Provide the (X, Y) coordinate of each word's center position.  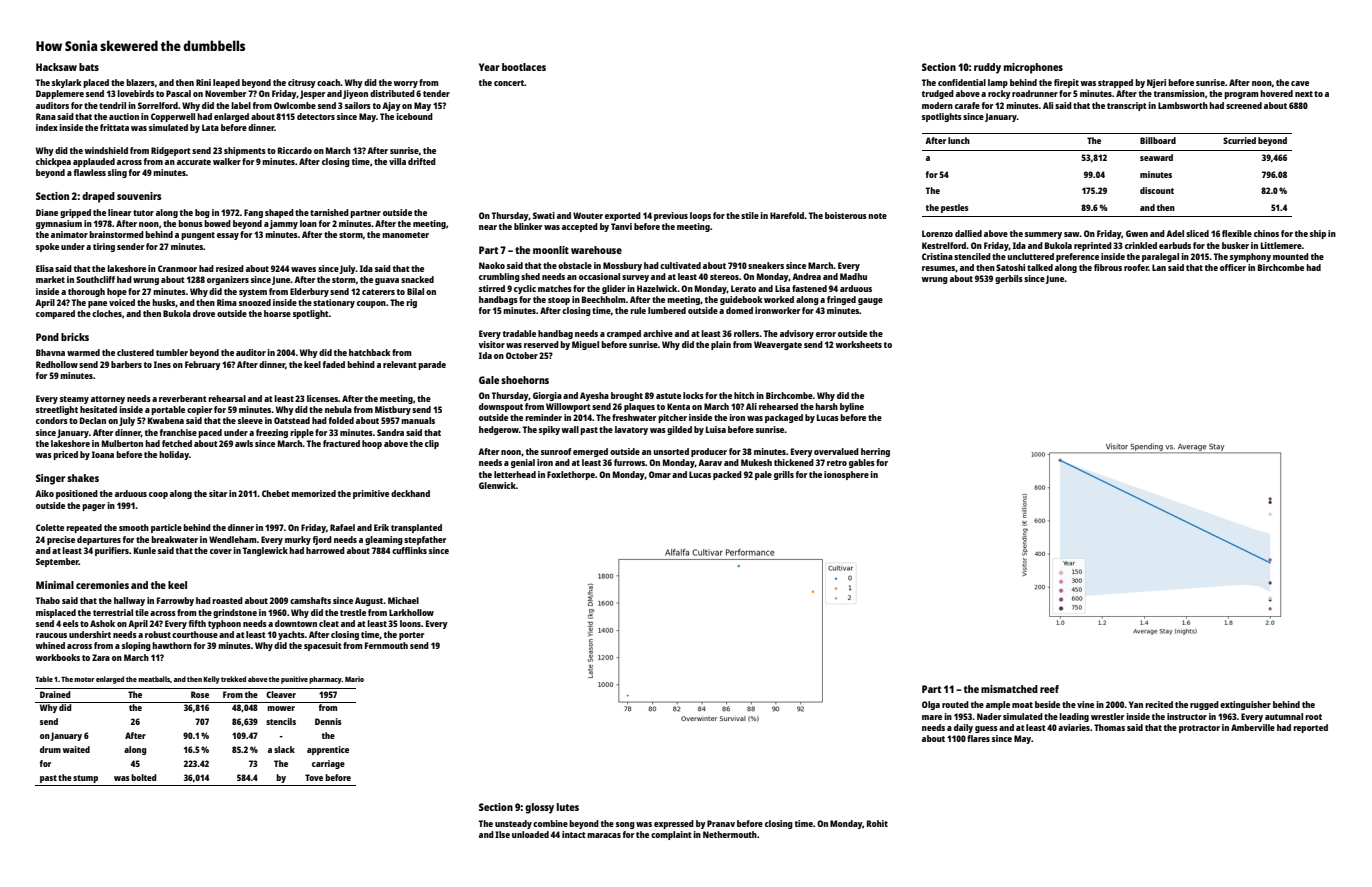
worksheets (859, 344)
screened (1244, 105)
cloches (107, 313)
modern (937, 105)
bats (89, 67)
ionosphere (846, 475)
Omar (660, 474)
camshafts (310, 600)
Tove (314, 777)
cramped (624, 334)
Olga (931, 705)
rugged (1204, 705)
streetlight (57, 410)
